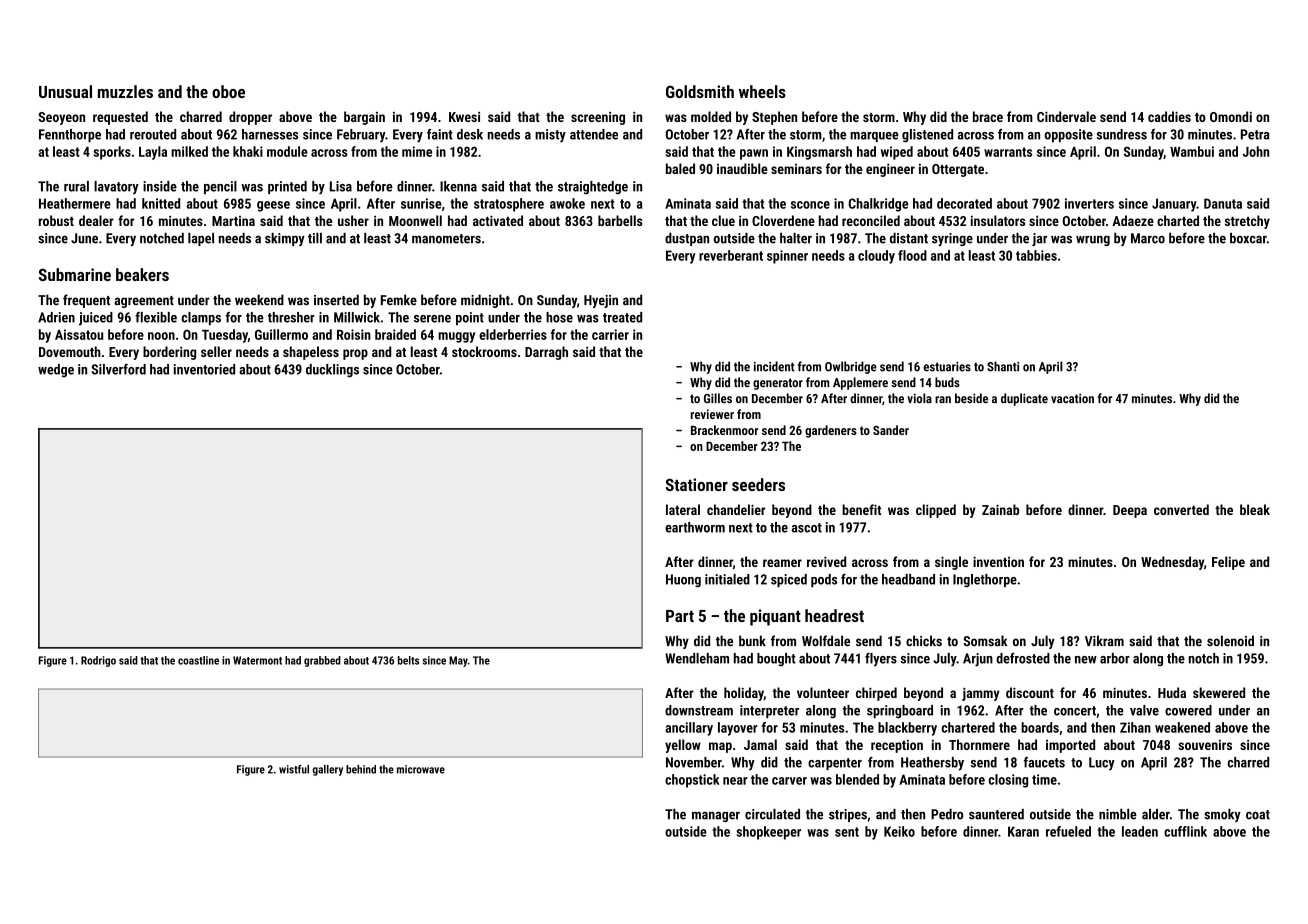  Describe the element at coordinates (1135, 727) in the screenshot. I see `Zihan` at that location.
